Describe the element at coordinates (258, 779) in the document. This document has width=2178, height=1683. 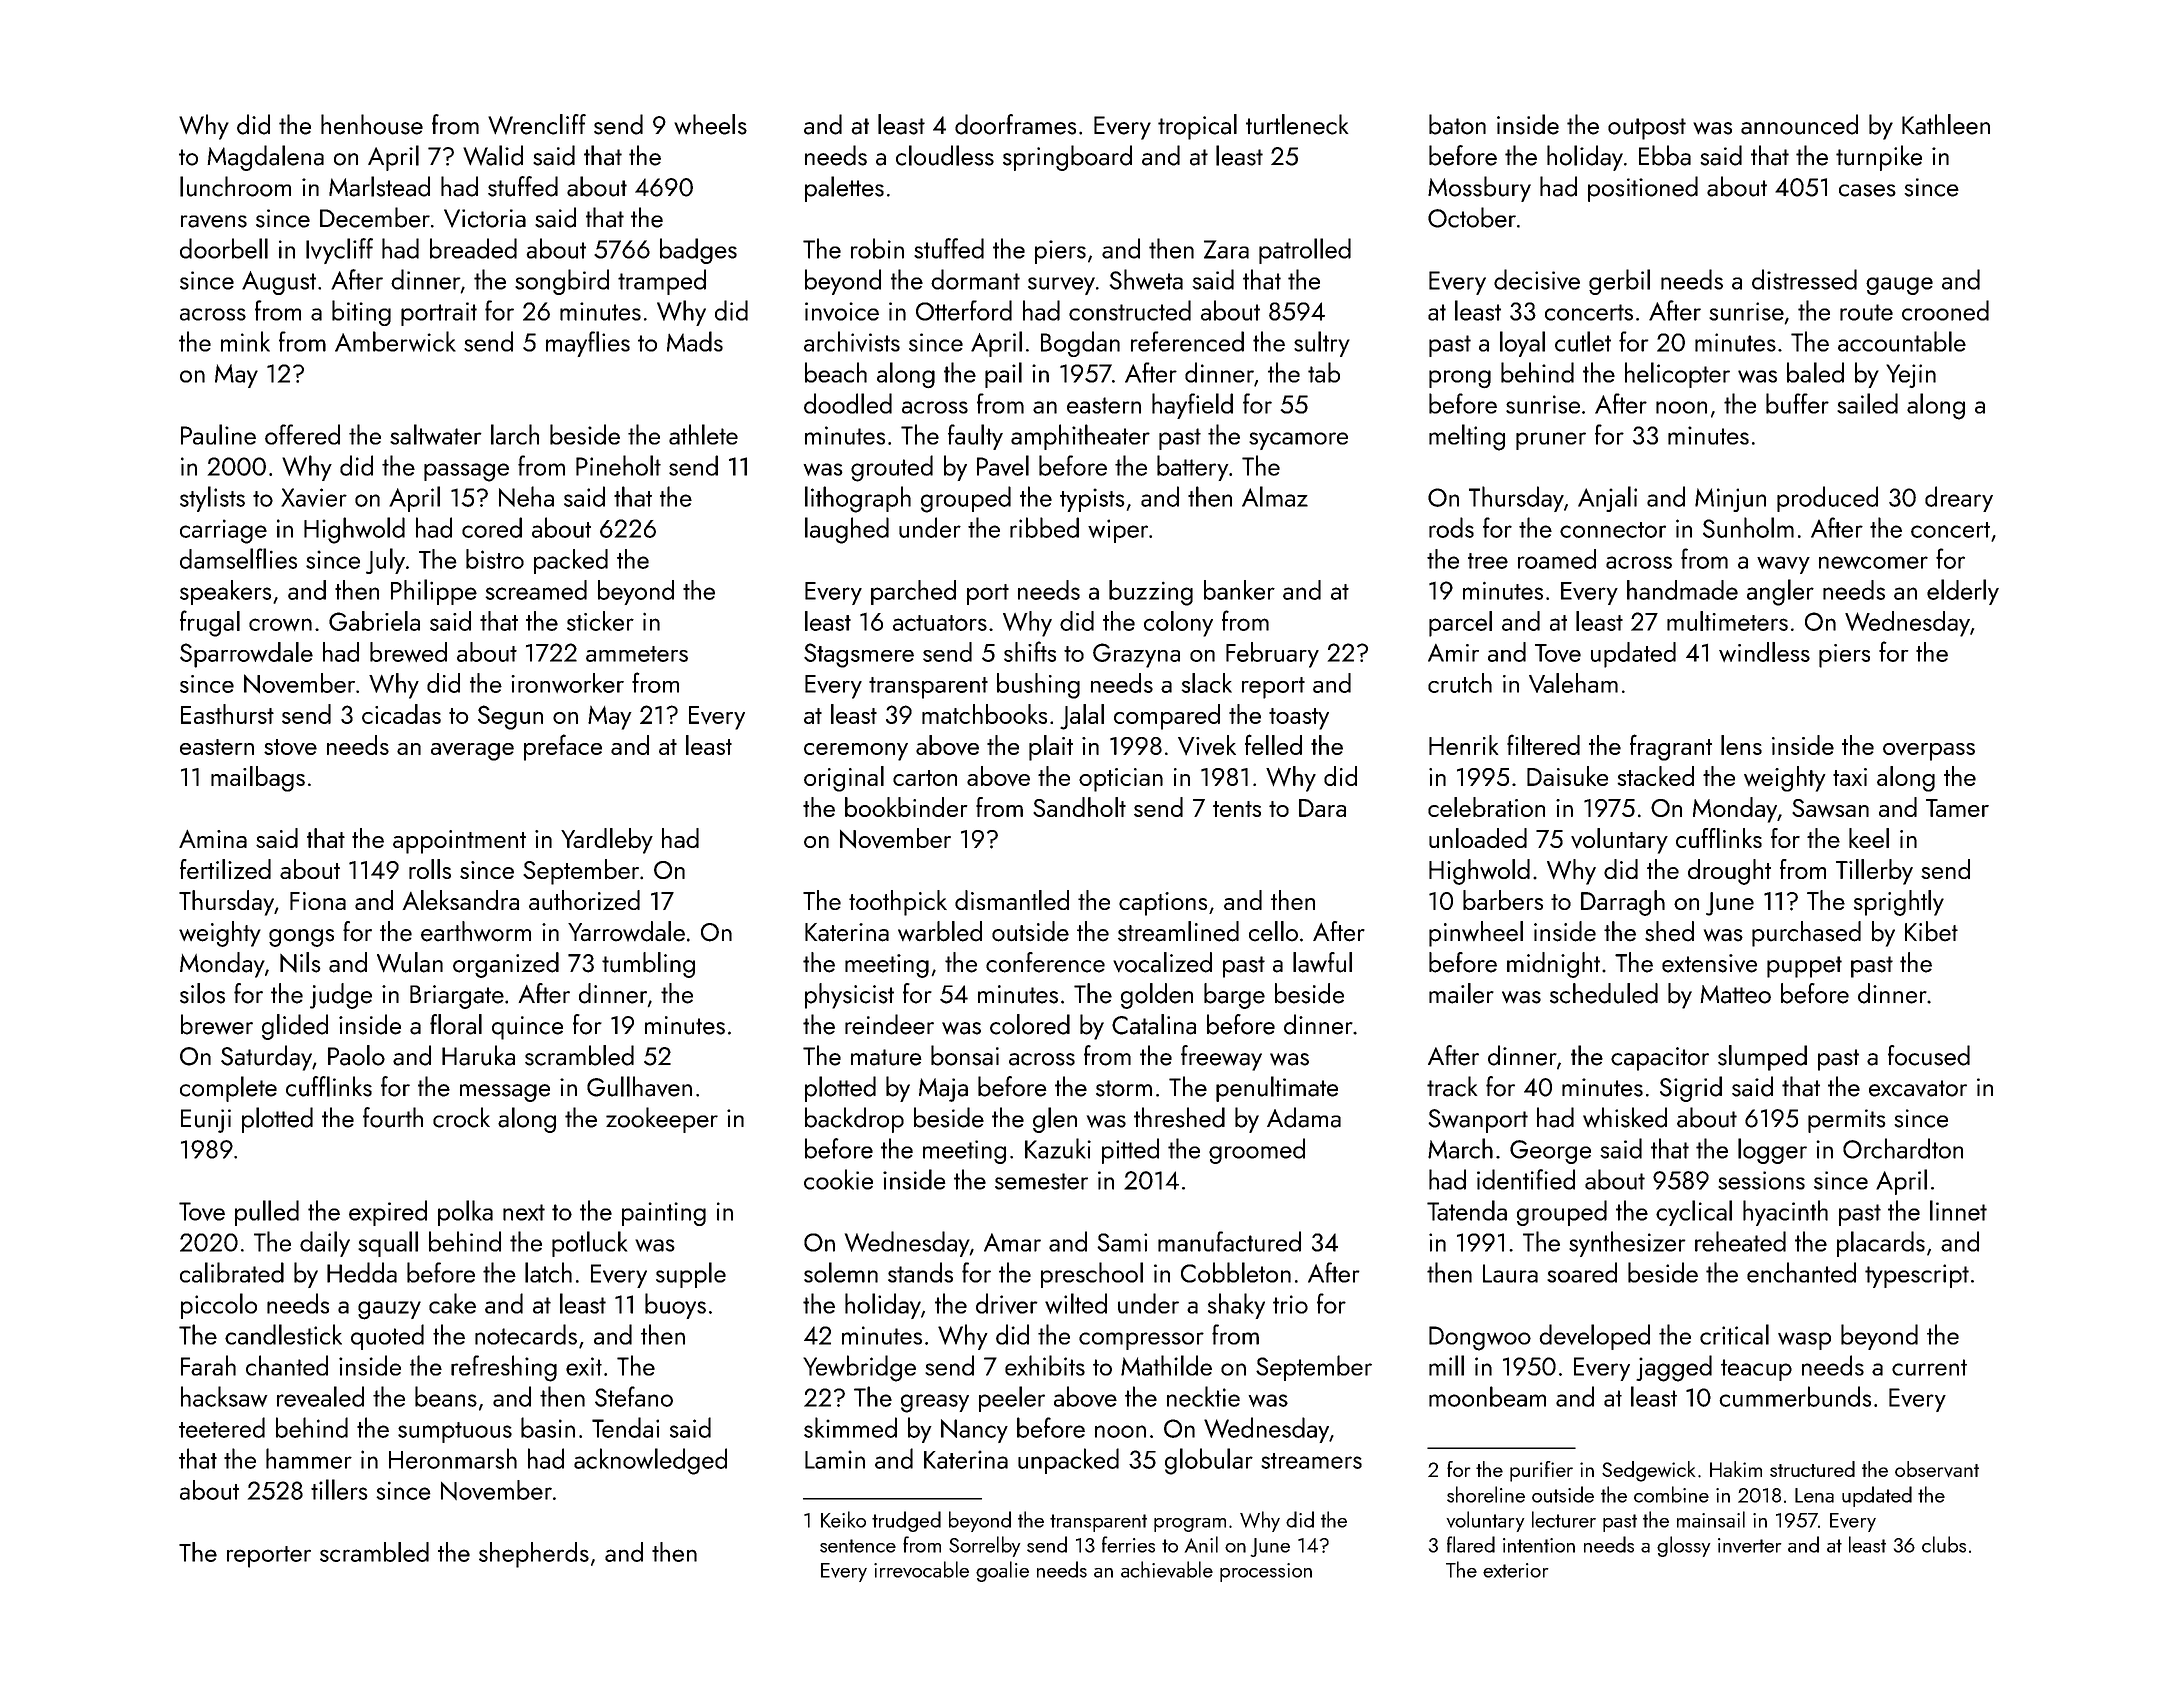
I see `mailbags` at that location.
